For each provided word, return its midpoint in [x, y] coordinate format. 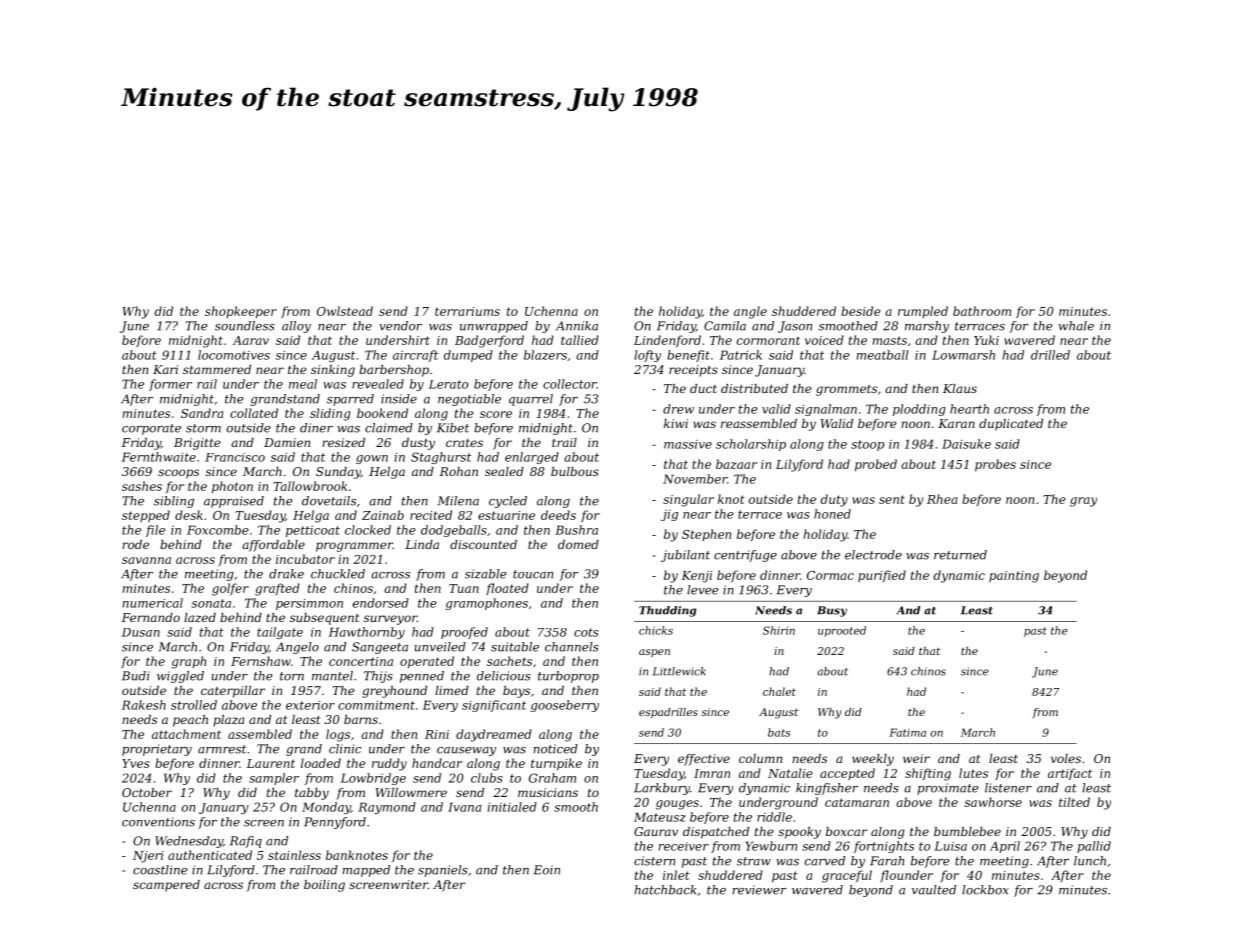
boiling [324, 886]
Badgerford [489, 341]
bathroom [982, 311]
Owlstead [345, 311]
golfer [230, 589]
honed [832, 514]
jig [669, 515]
